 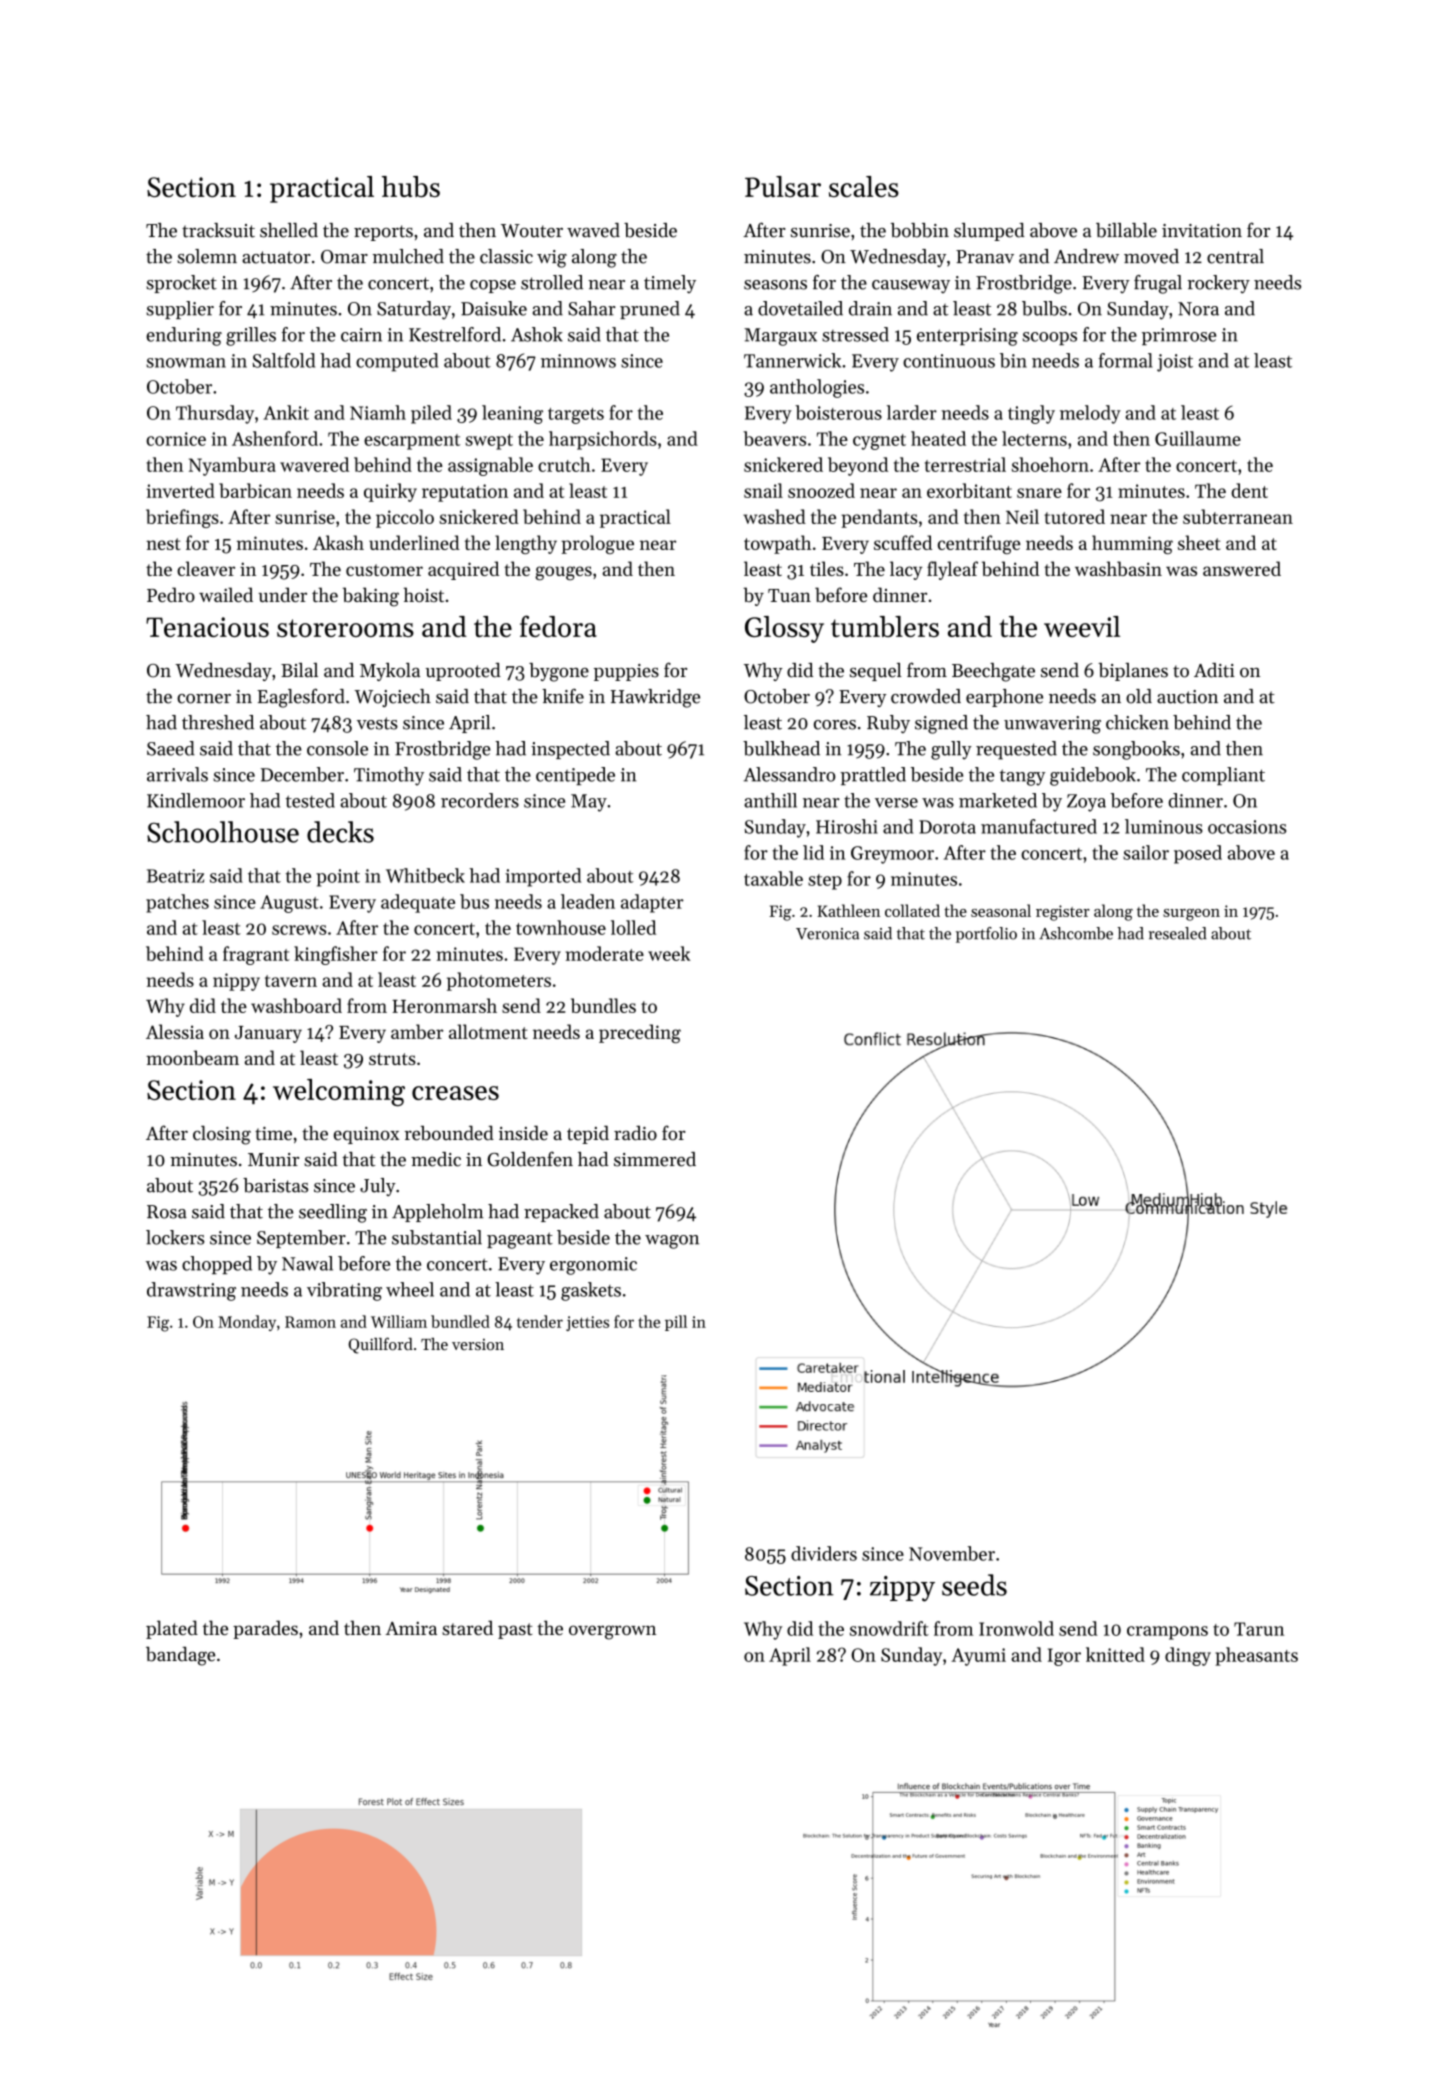 What do you see at coordinates (515, 1631) in the document?
I see `past` at bounding box center [515, 1631].
